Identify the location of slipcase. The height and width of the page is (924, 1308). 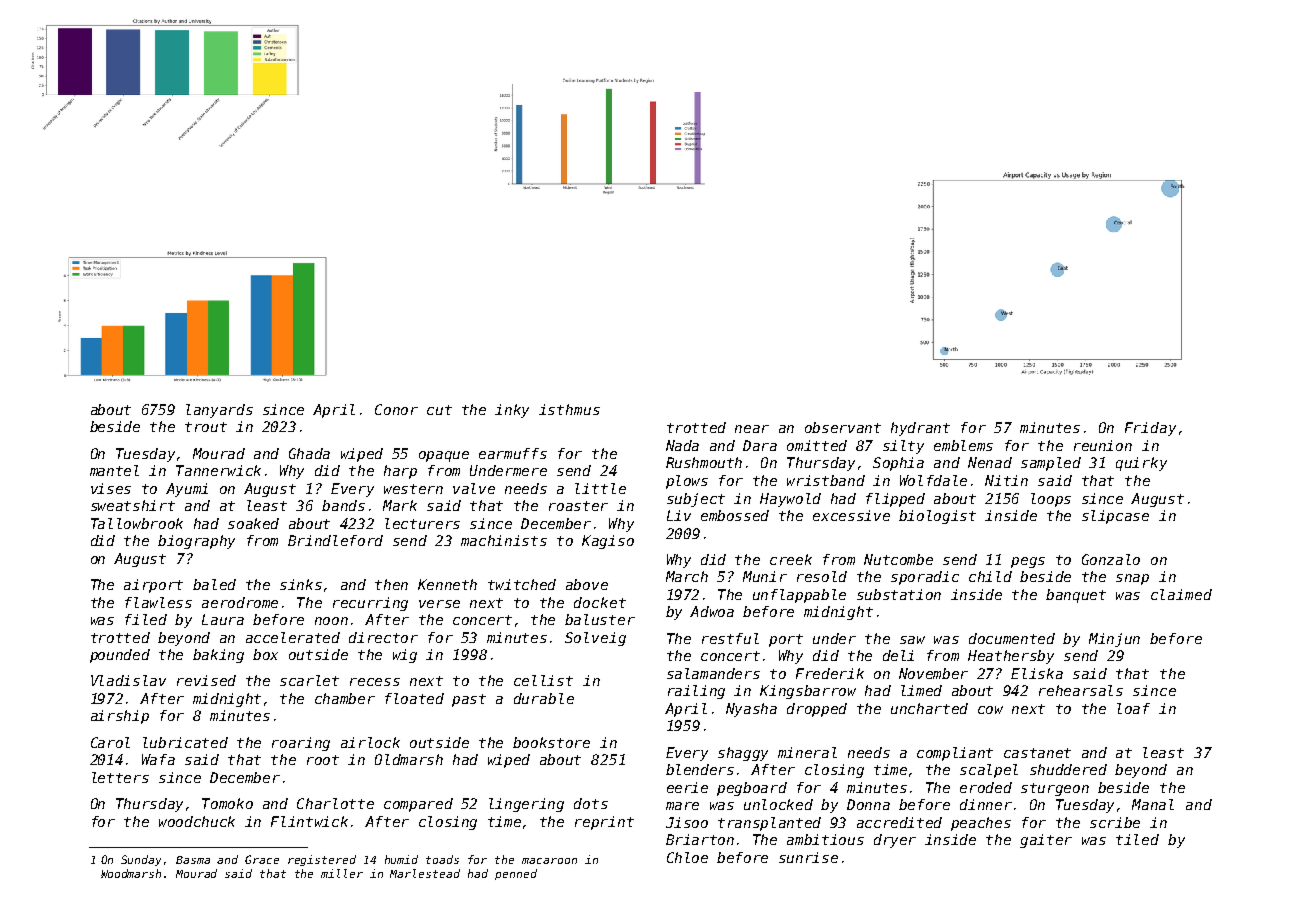
(1115, 517).
